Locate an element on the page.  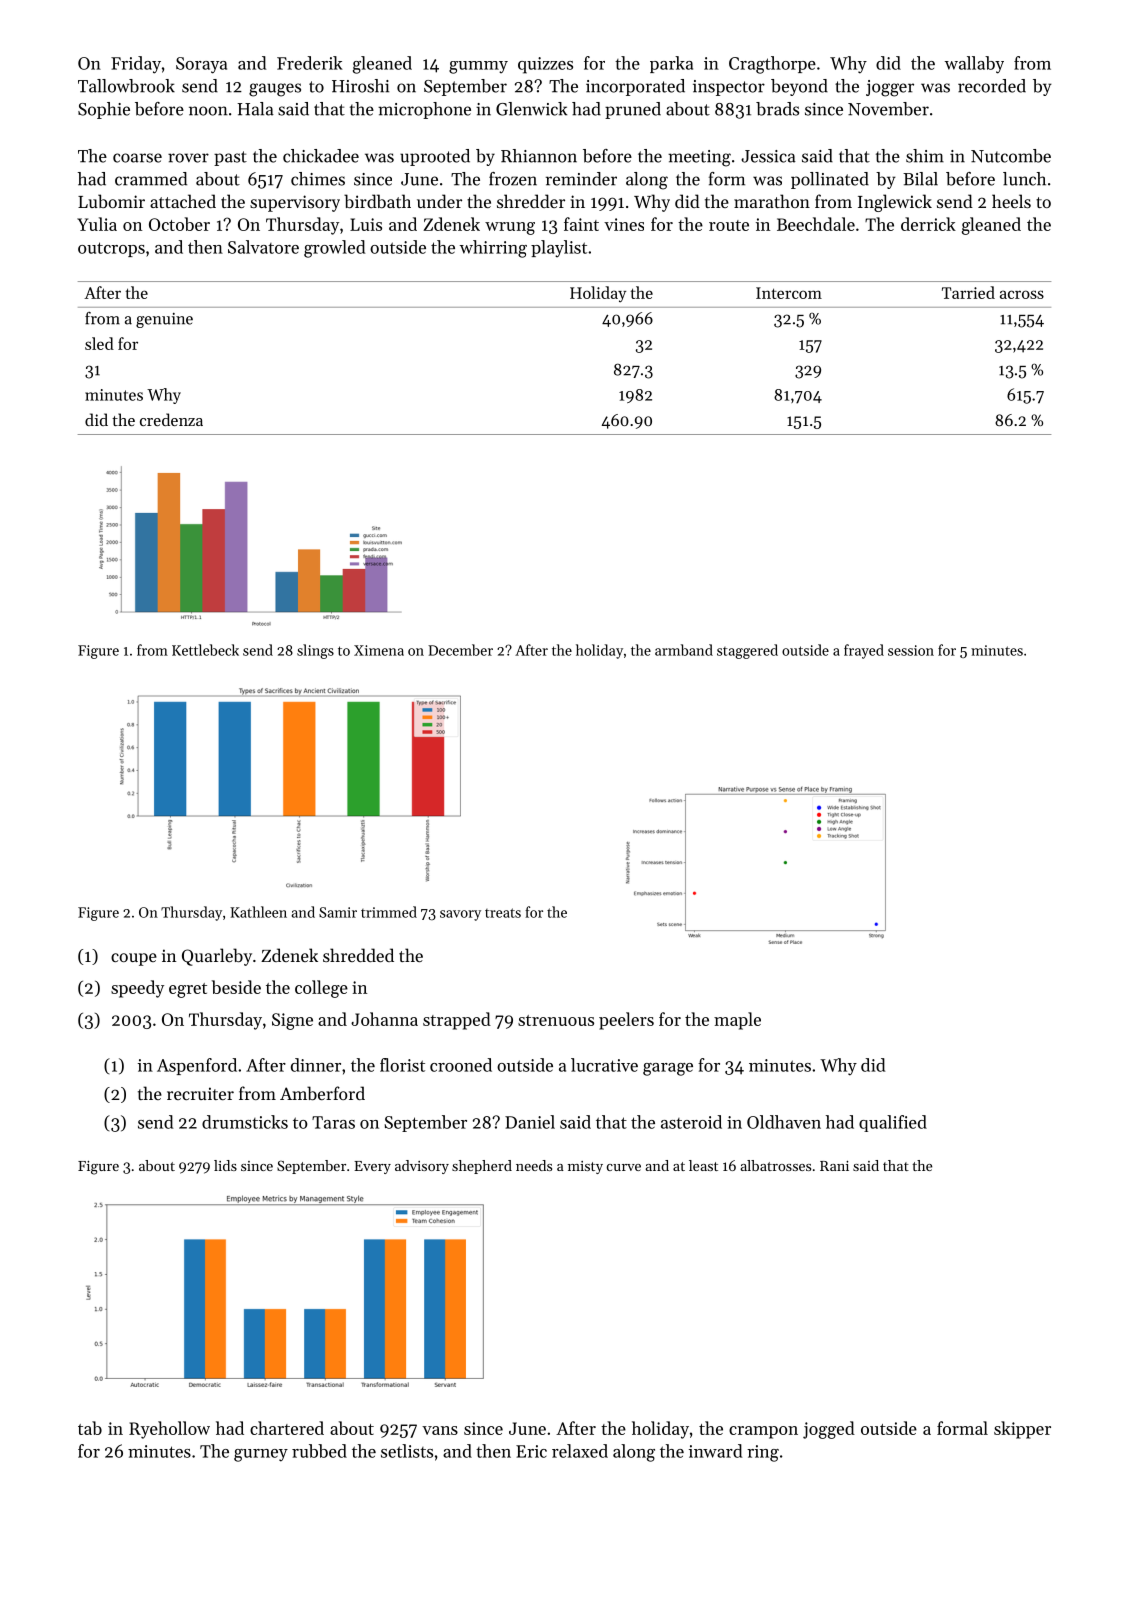
session is located at coordinates (911, 650).
